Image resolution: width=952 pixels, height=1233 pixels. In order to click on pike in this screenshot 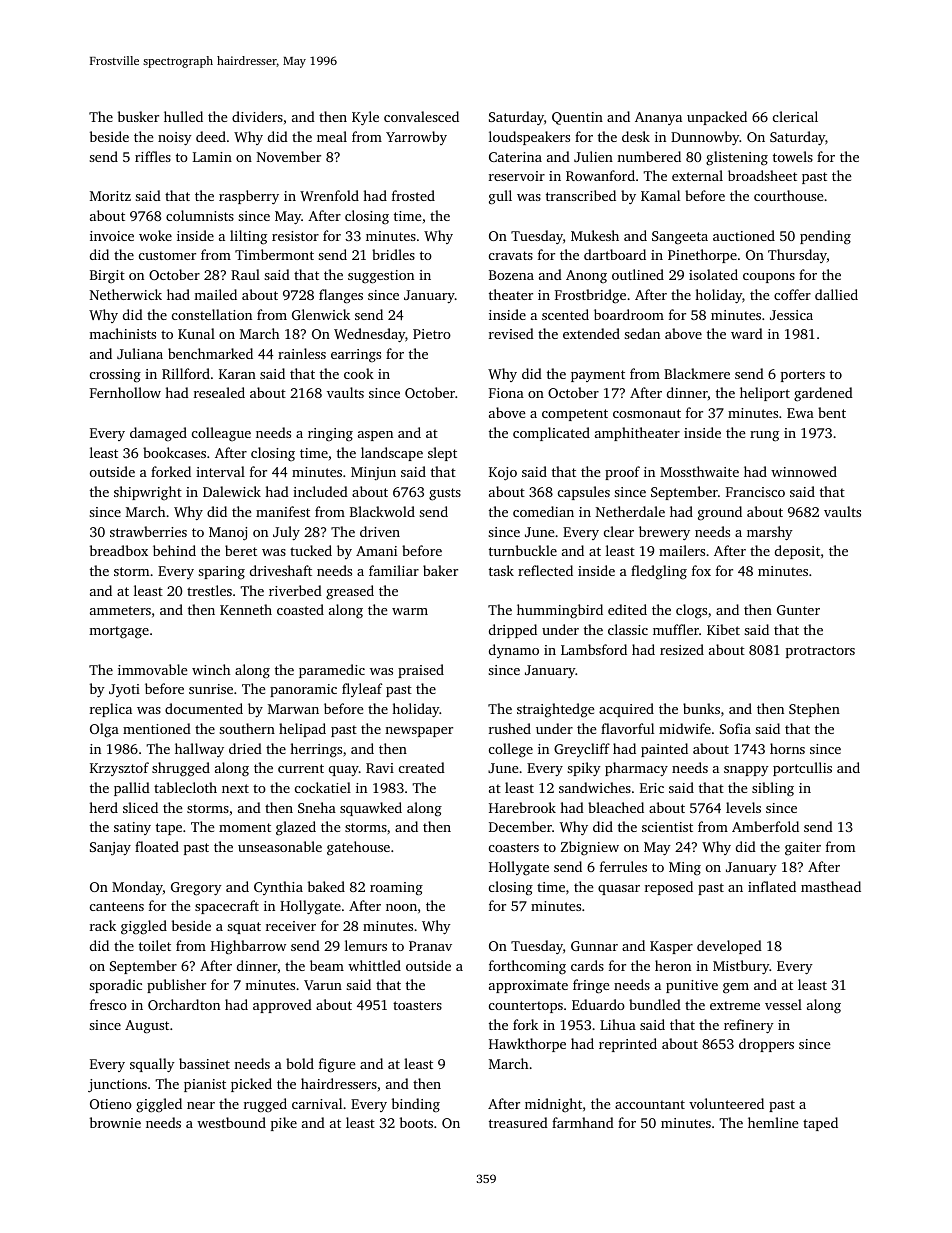, I will do `click(284, 1124)`.
